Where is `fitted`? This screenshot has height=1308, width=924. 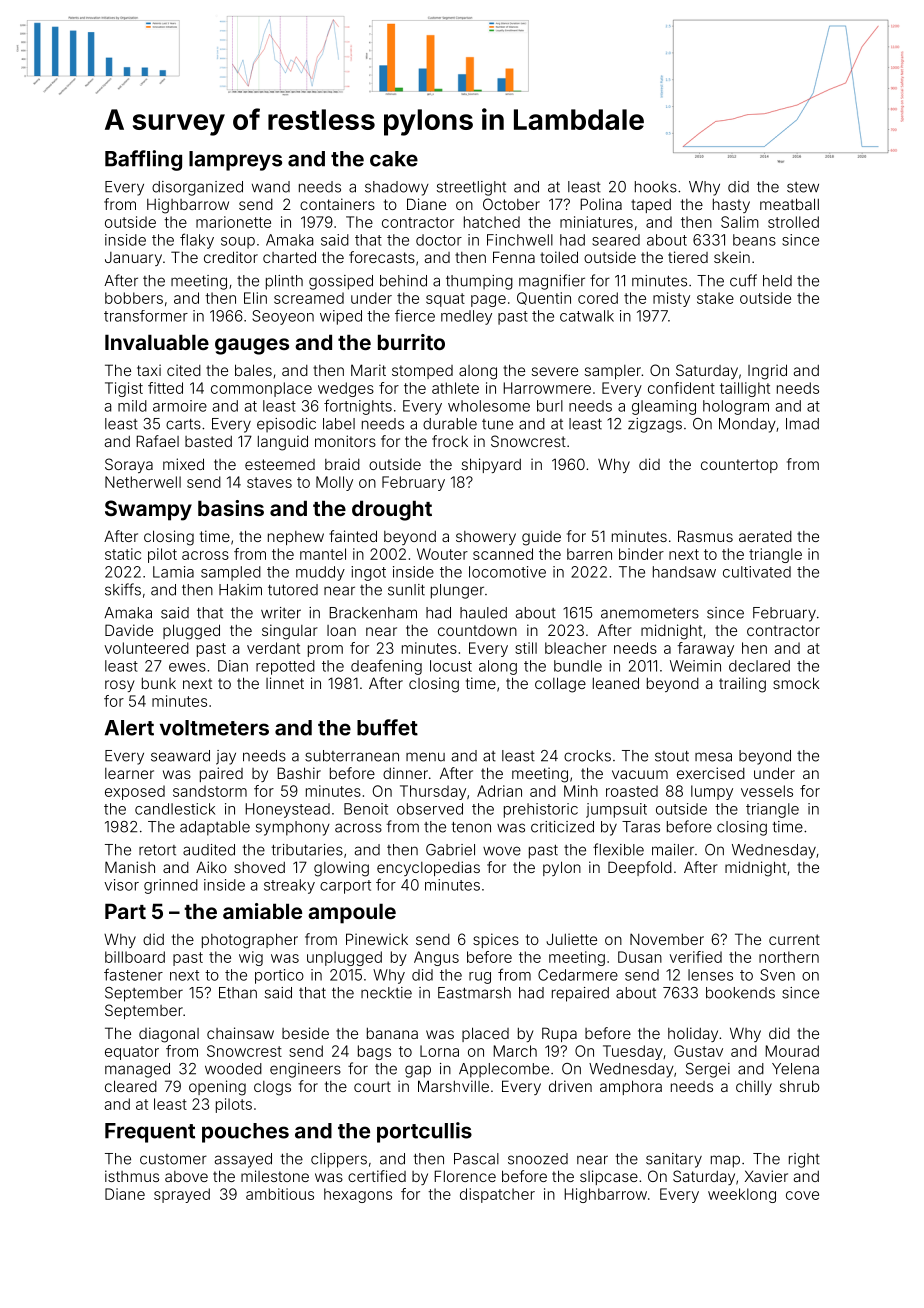
fitted is located at coordinates (165, 388).
